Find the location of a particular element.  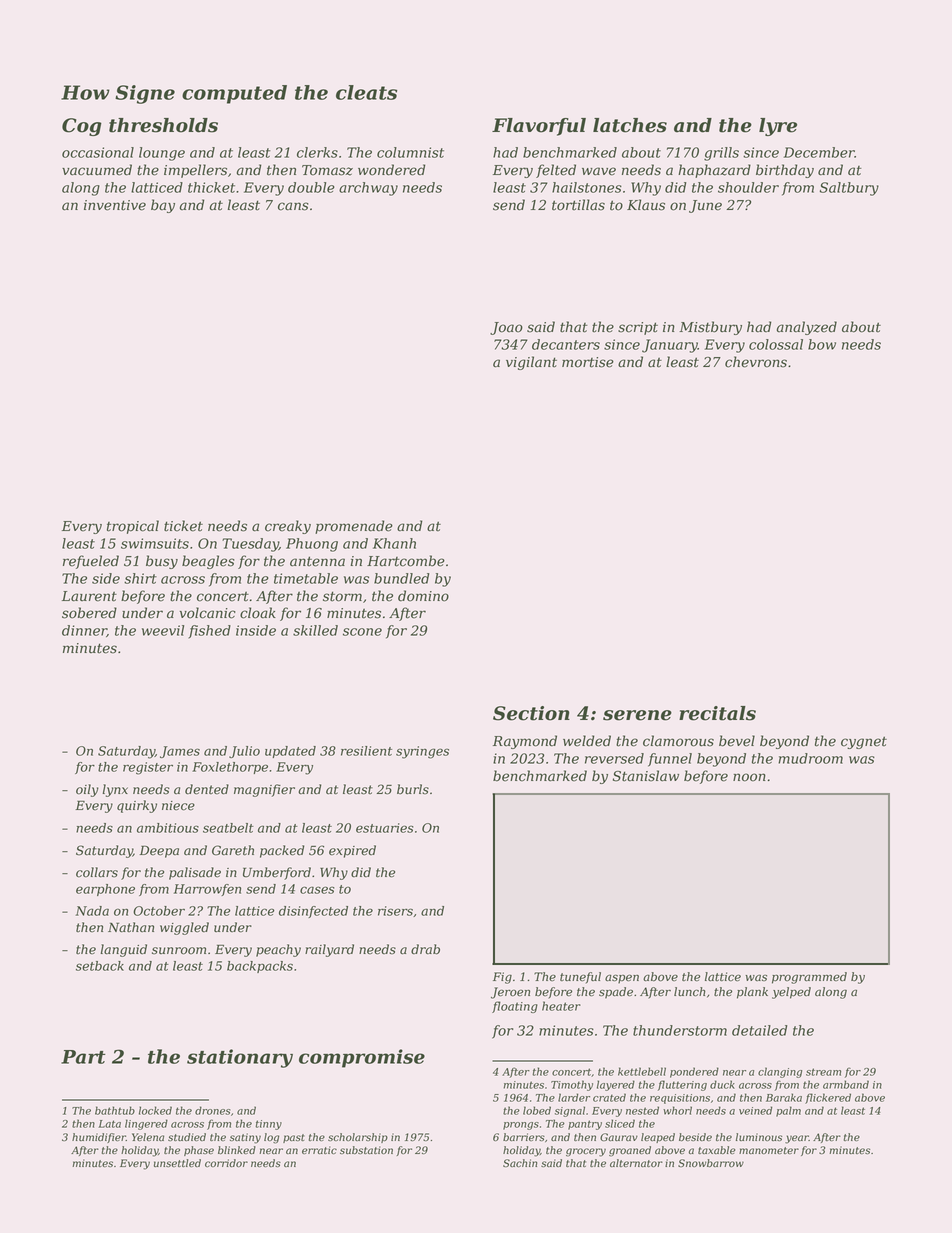

lyre is located at coordinates (778, 127).
